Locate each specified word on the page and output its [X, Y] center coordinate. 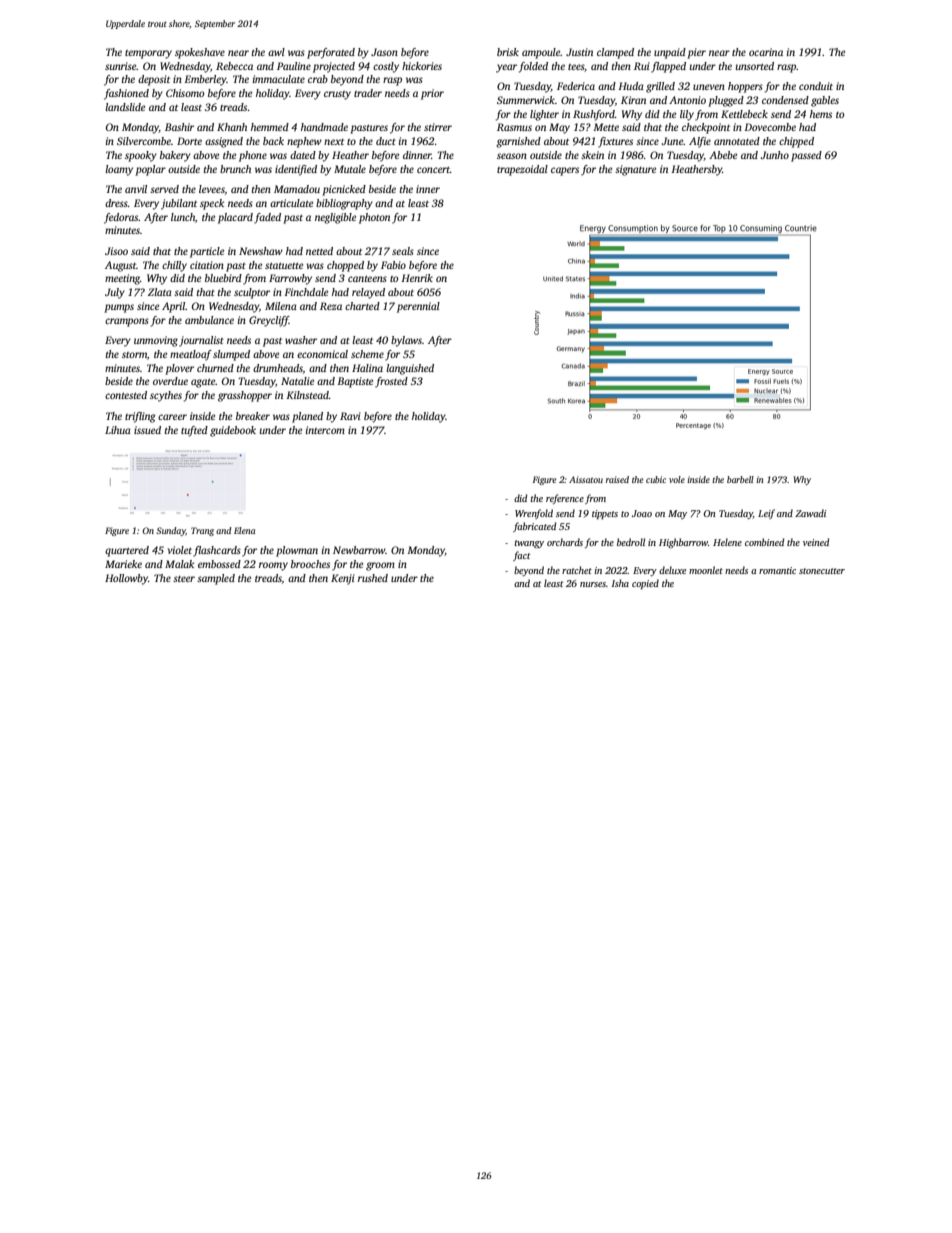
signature [635, 170]
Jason [384, 52]
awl [276, 52]
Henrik [417, 278]
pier [696, 53]
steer [184, 579]
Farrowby [290, 279]
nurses [593, 584]
